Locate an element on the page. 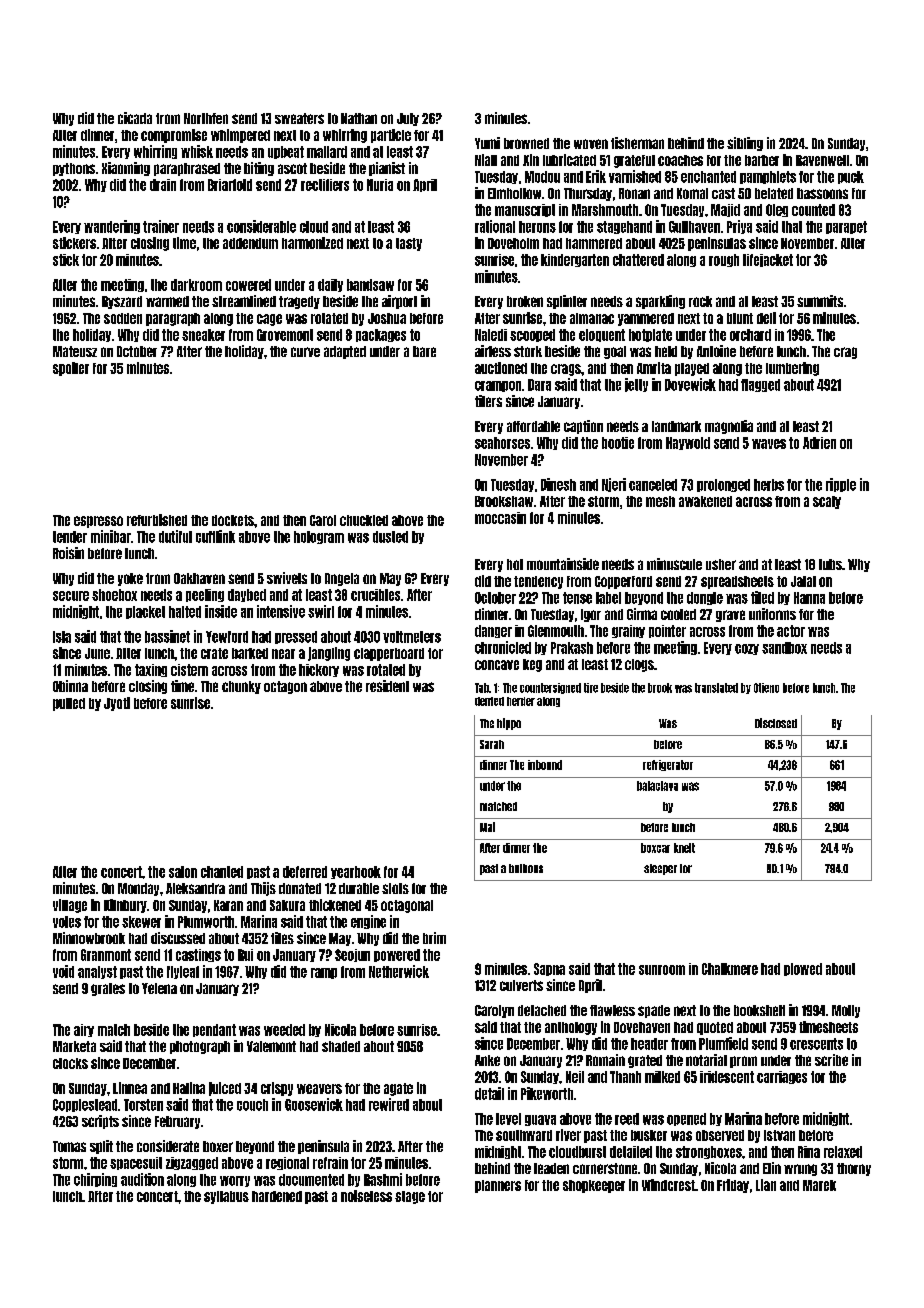  plowed is located at coordinates (803, 969).
